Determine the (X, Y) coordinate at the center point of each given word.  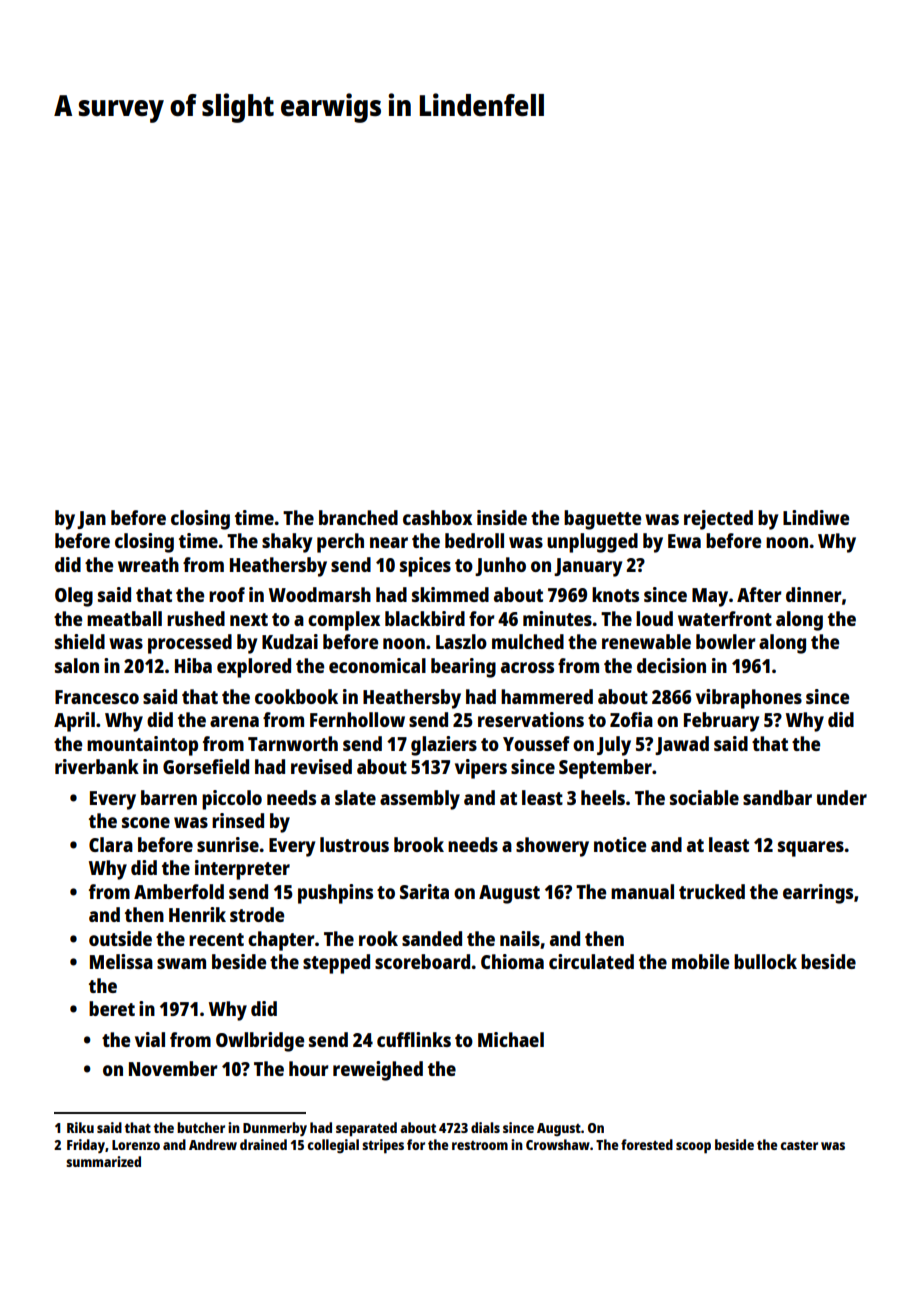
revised (321, 766)
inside (502, 517)
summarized (103, 1161)
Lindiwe (816, 517)
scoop (693, 1148)
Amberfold (179, 891)
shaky (287, 543)
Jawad (682, 745)
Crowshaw (558, 1144)
